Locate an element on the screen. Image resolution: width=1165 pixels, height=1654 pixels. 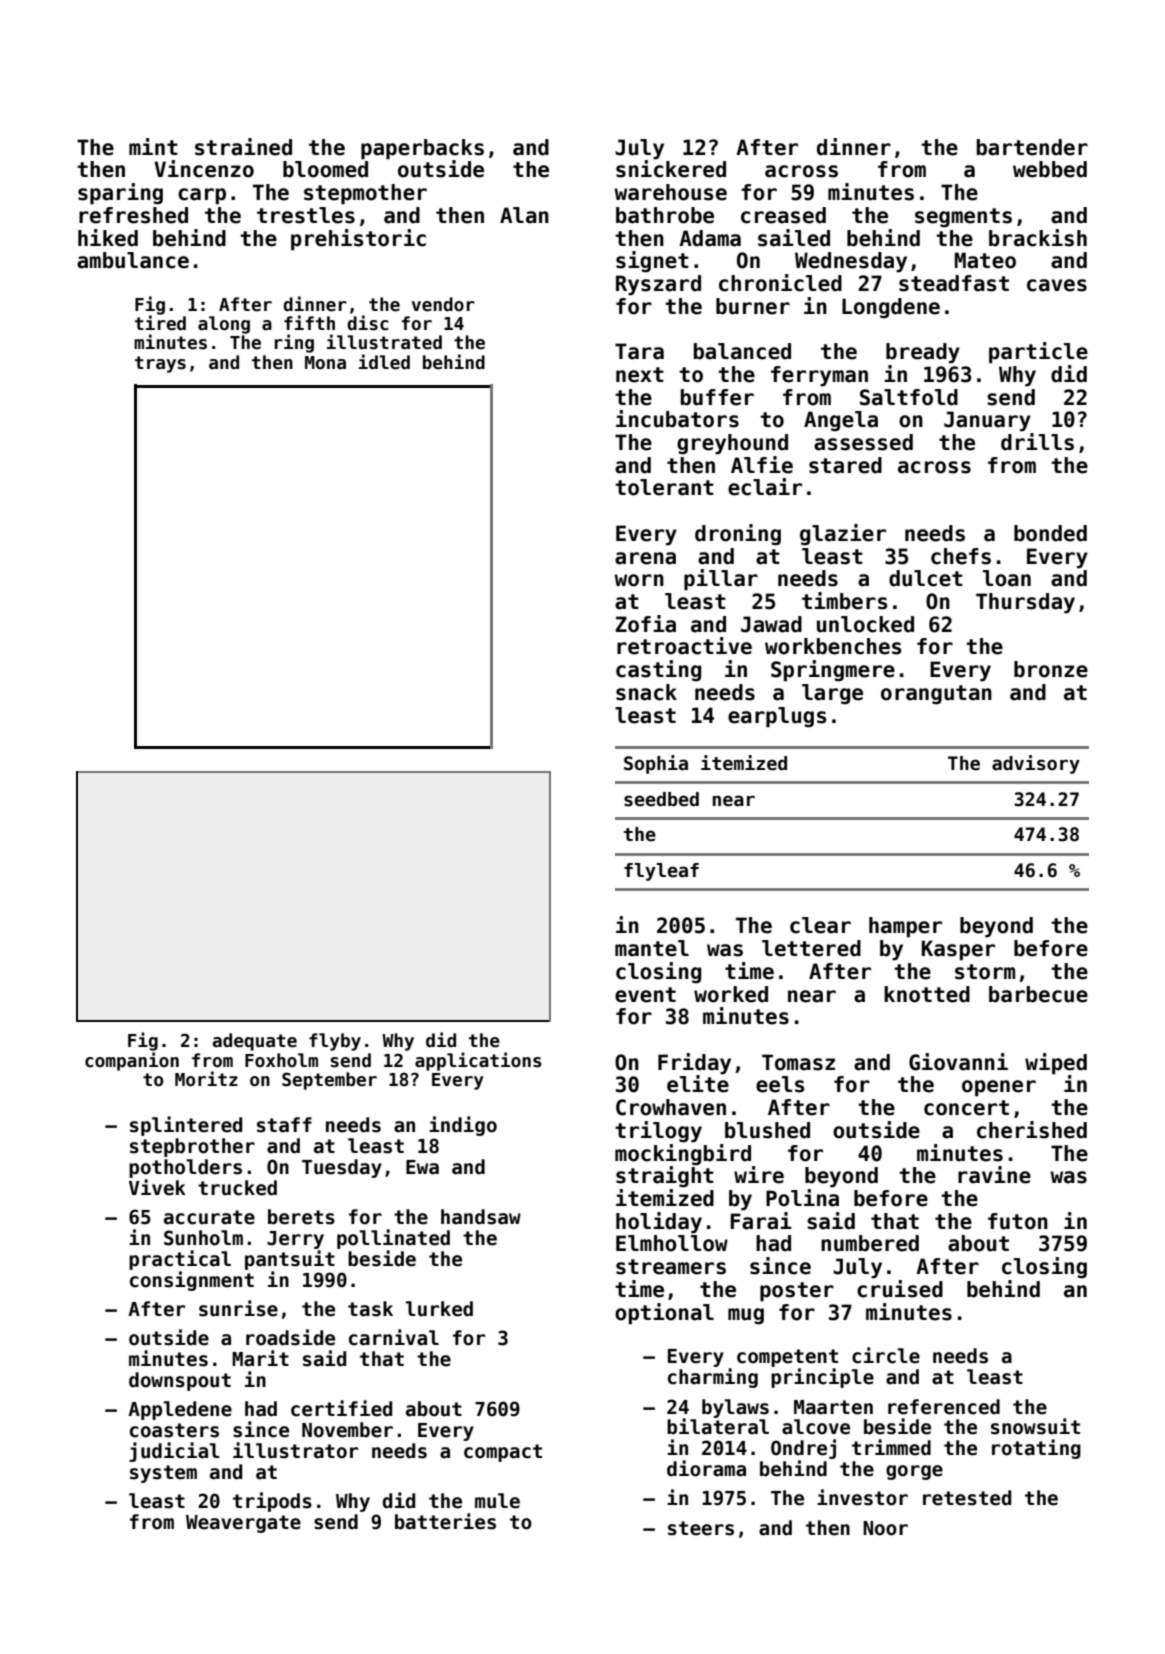
bartender is located at coordinates (1032, 147).
